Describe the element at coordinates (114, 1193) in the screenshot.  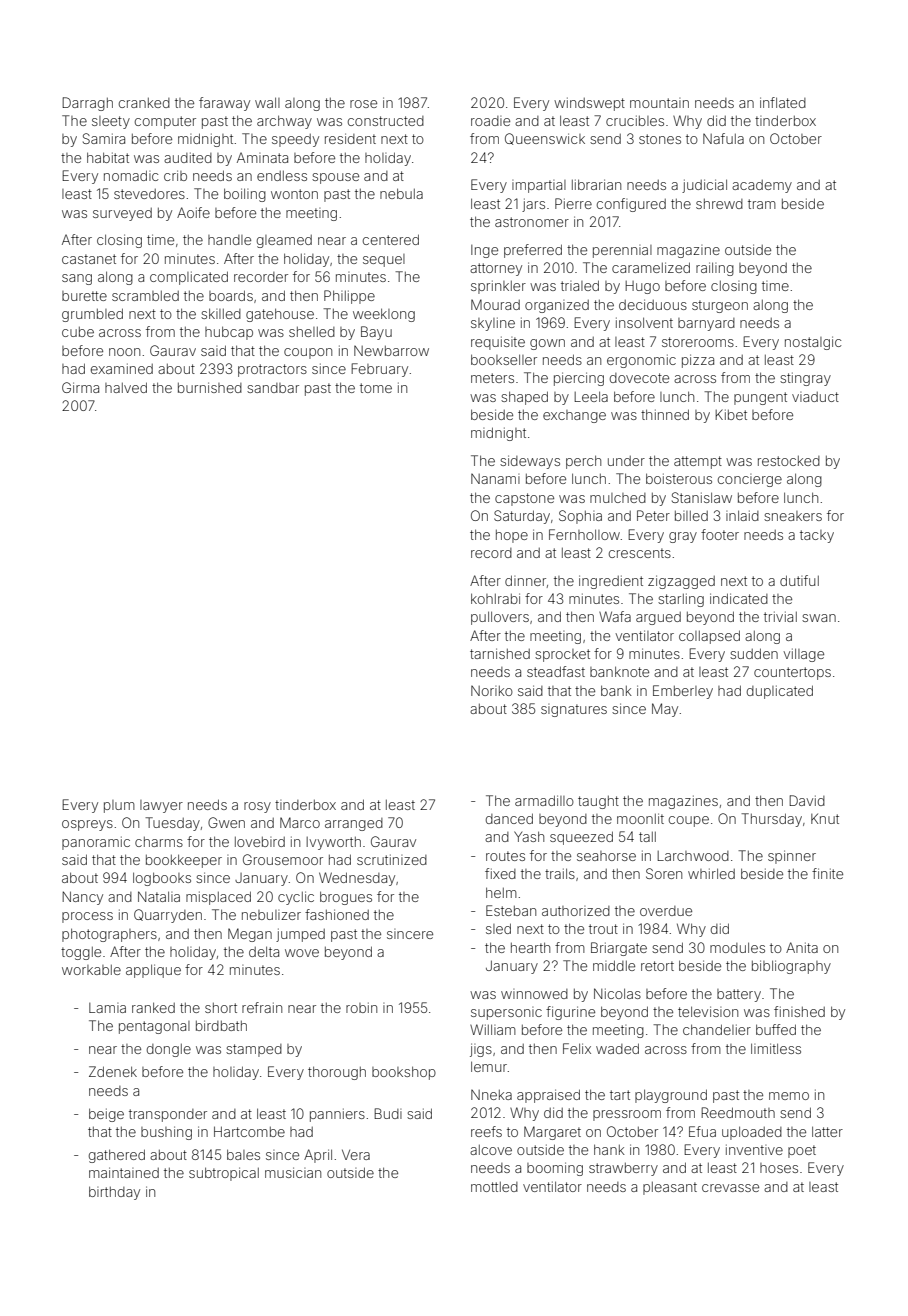
I see `birthday` at that location.
